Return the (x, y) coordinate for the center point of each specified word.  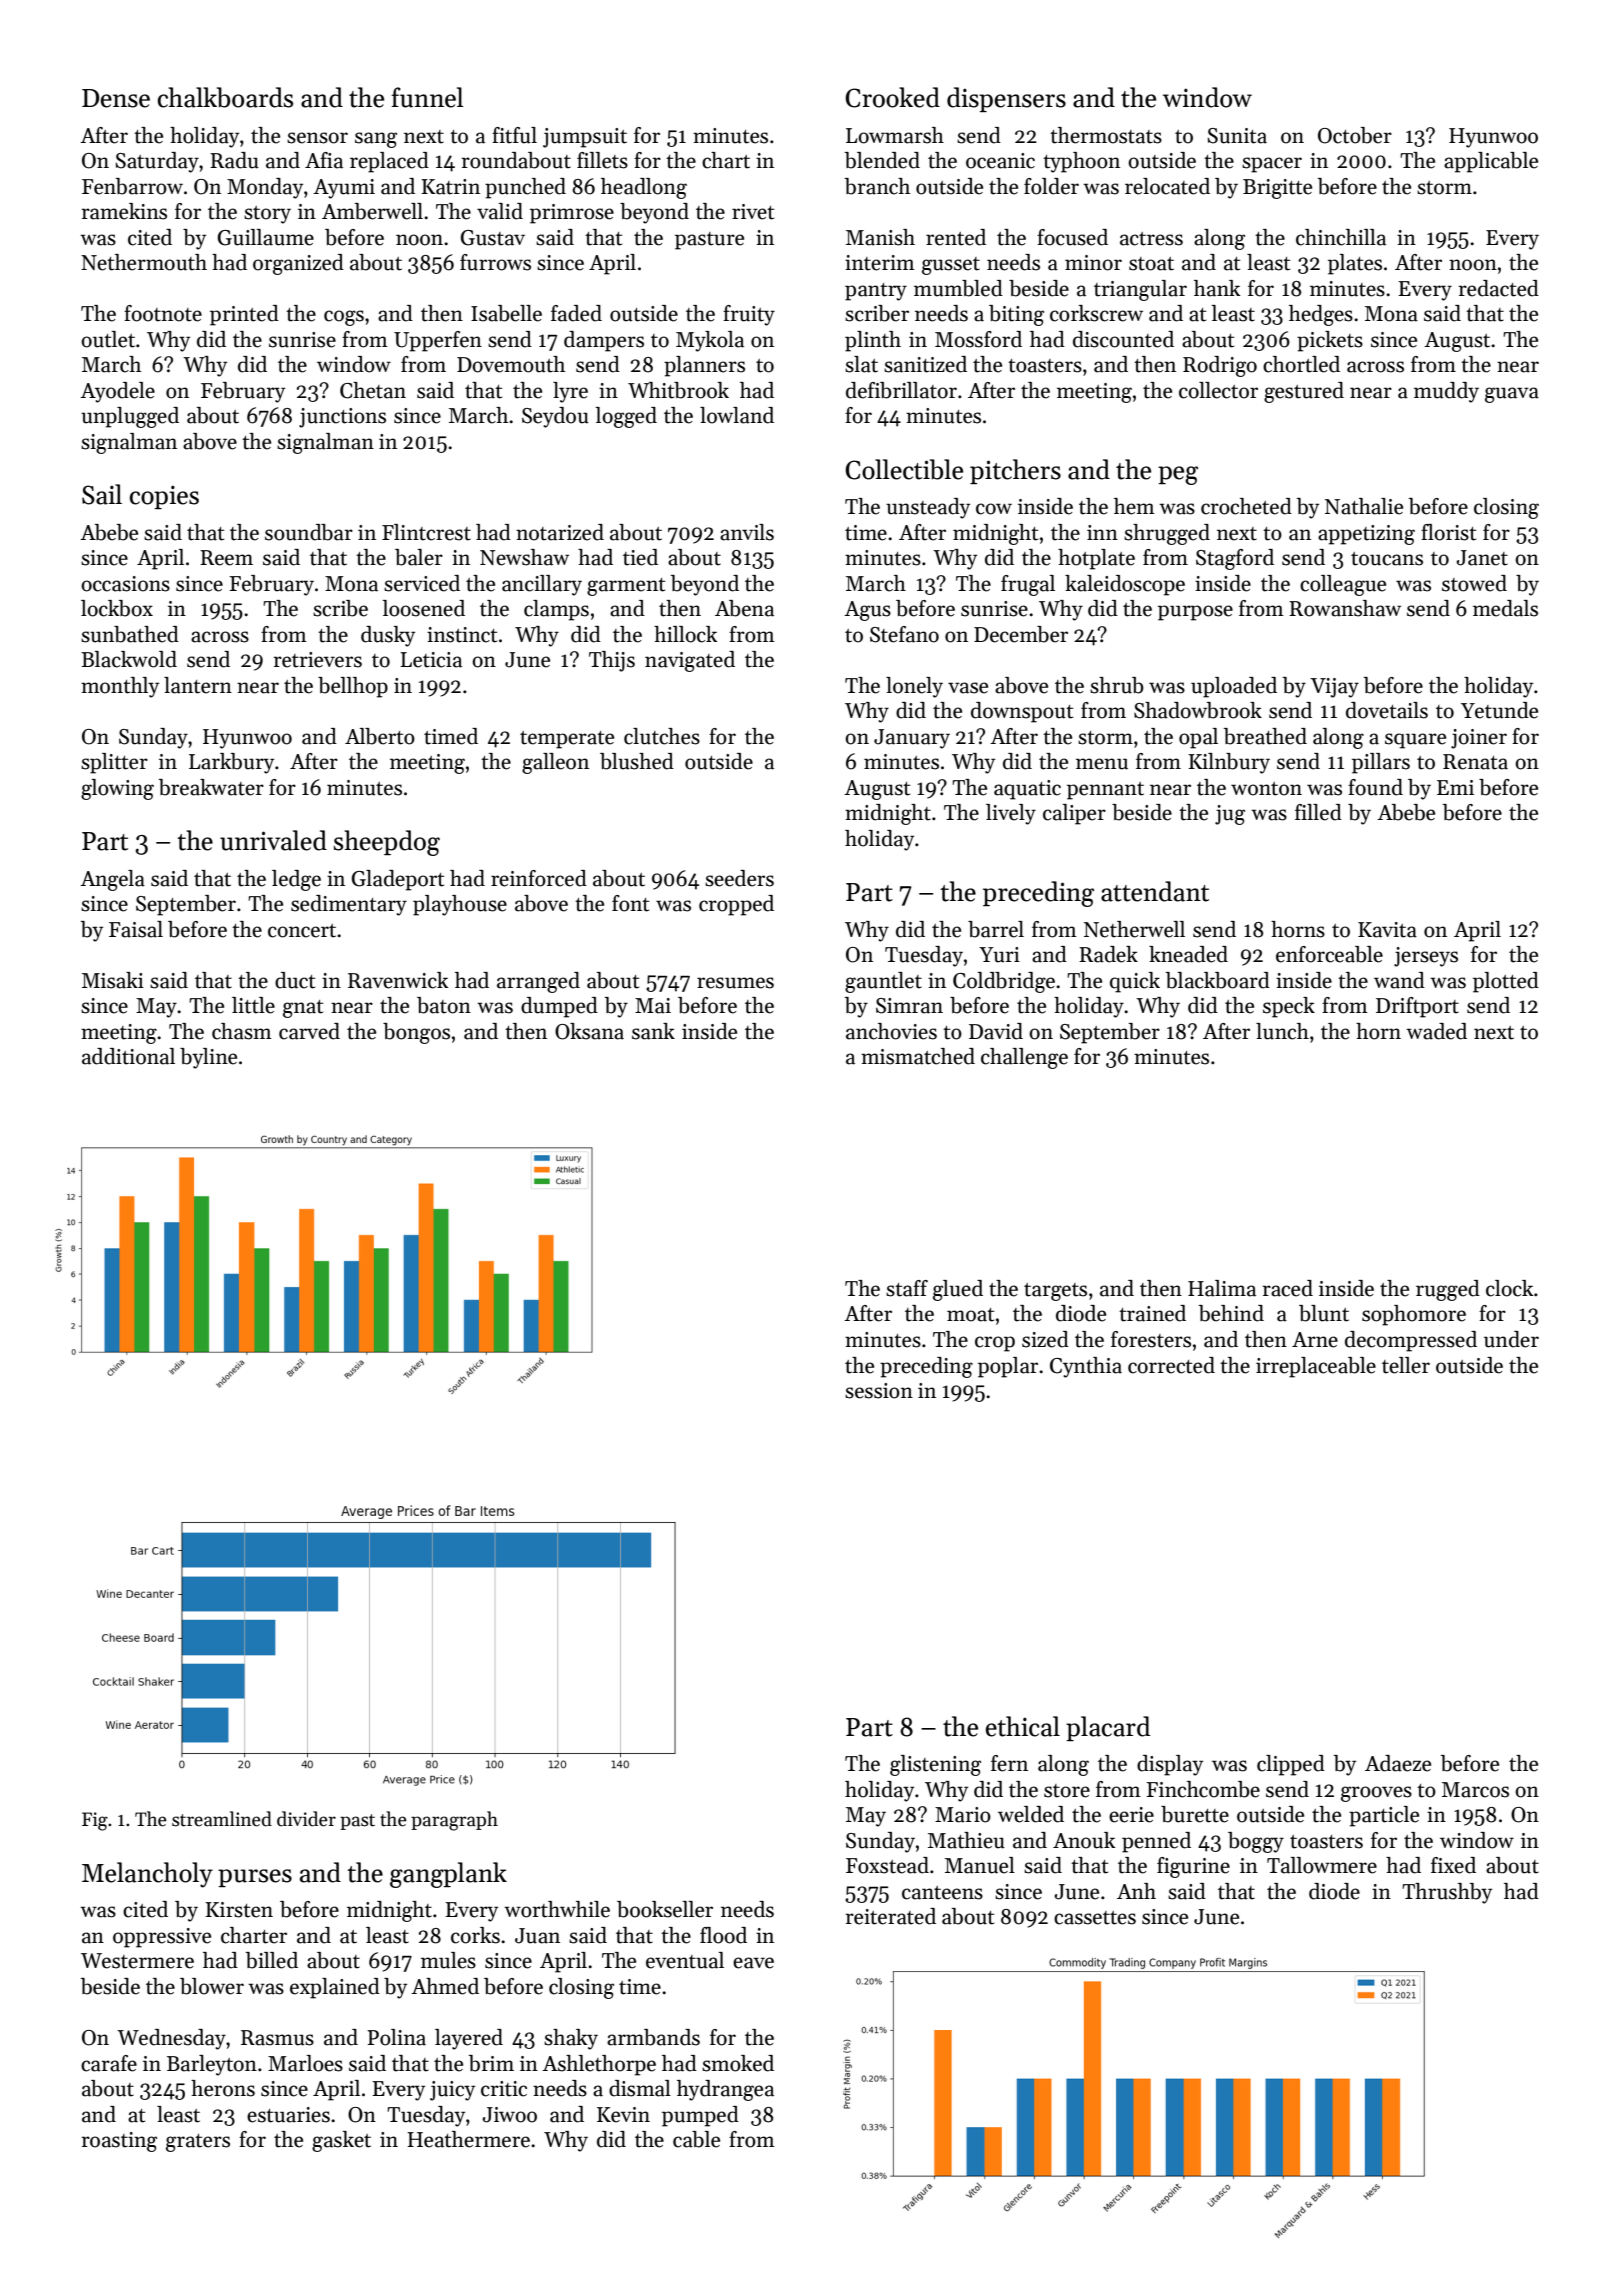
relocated (1167, 186)
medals (1505, 608)
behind (1231, 1313)
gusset (951, 266)
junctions (342, 418)
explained (335, 1988)
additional (128, 1056)
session (879, 1391)
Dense (116, 98)
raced (1287, 1288)
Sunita (1237, 136)
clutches (662, 736)
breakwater (211, 787)
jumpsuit (585, 138)
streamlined (222, 1819)
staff (907, 1288)
